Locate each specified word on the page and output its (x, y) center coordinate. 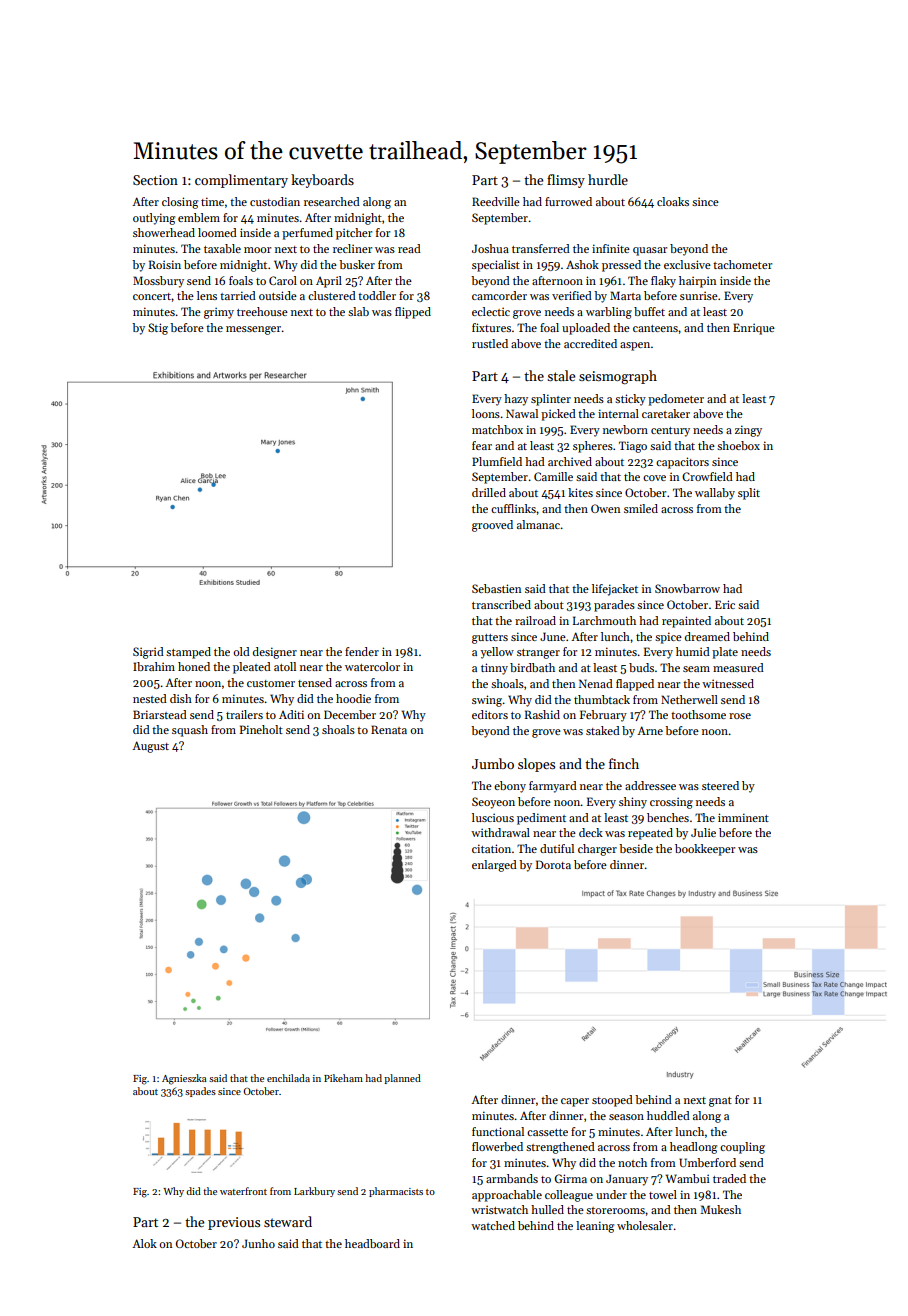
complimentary (241, 181)
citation (491, 848)
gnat (720, 1102)
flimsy (566, 181)
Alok (144, 1243)
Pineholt (261, 729)
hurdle (608, 179)
